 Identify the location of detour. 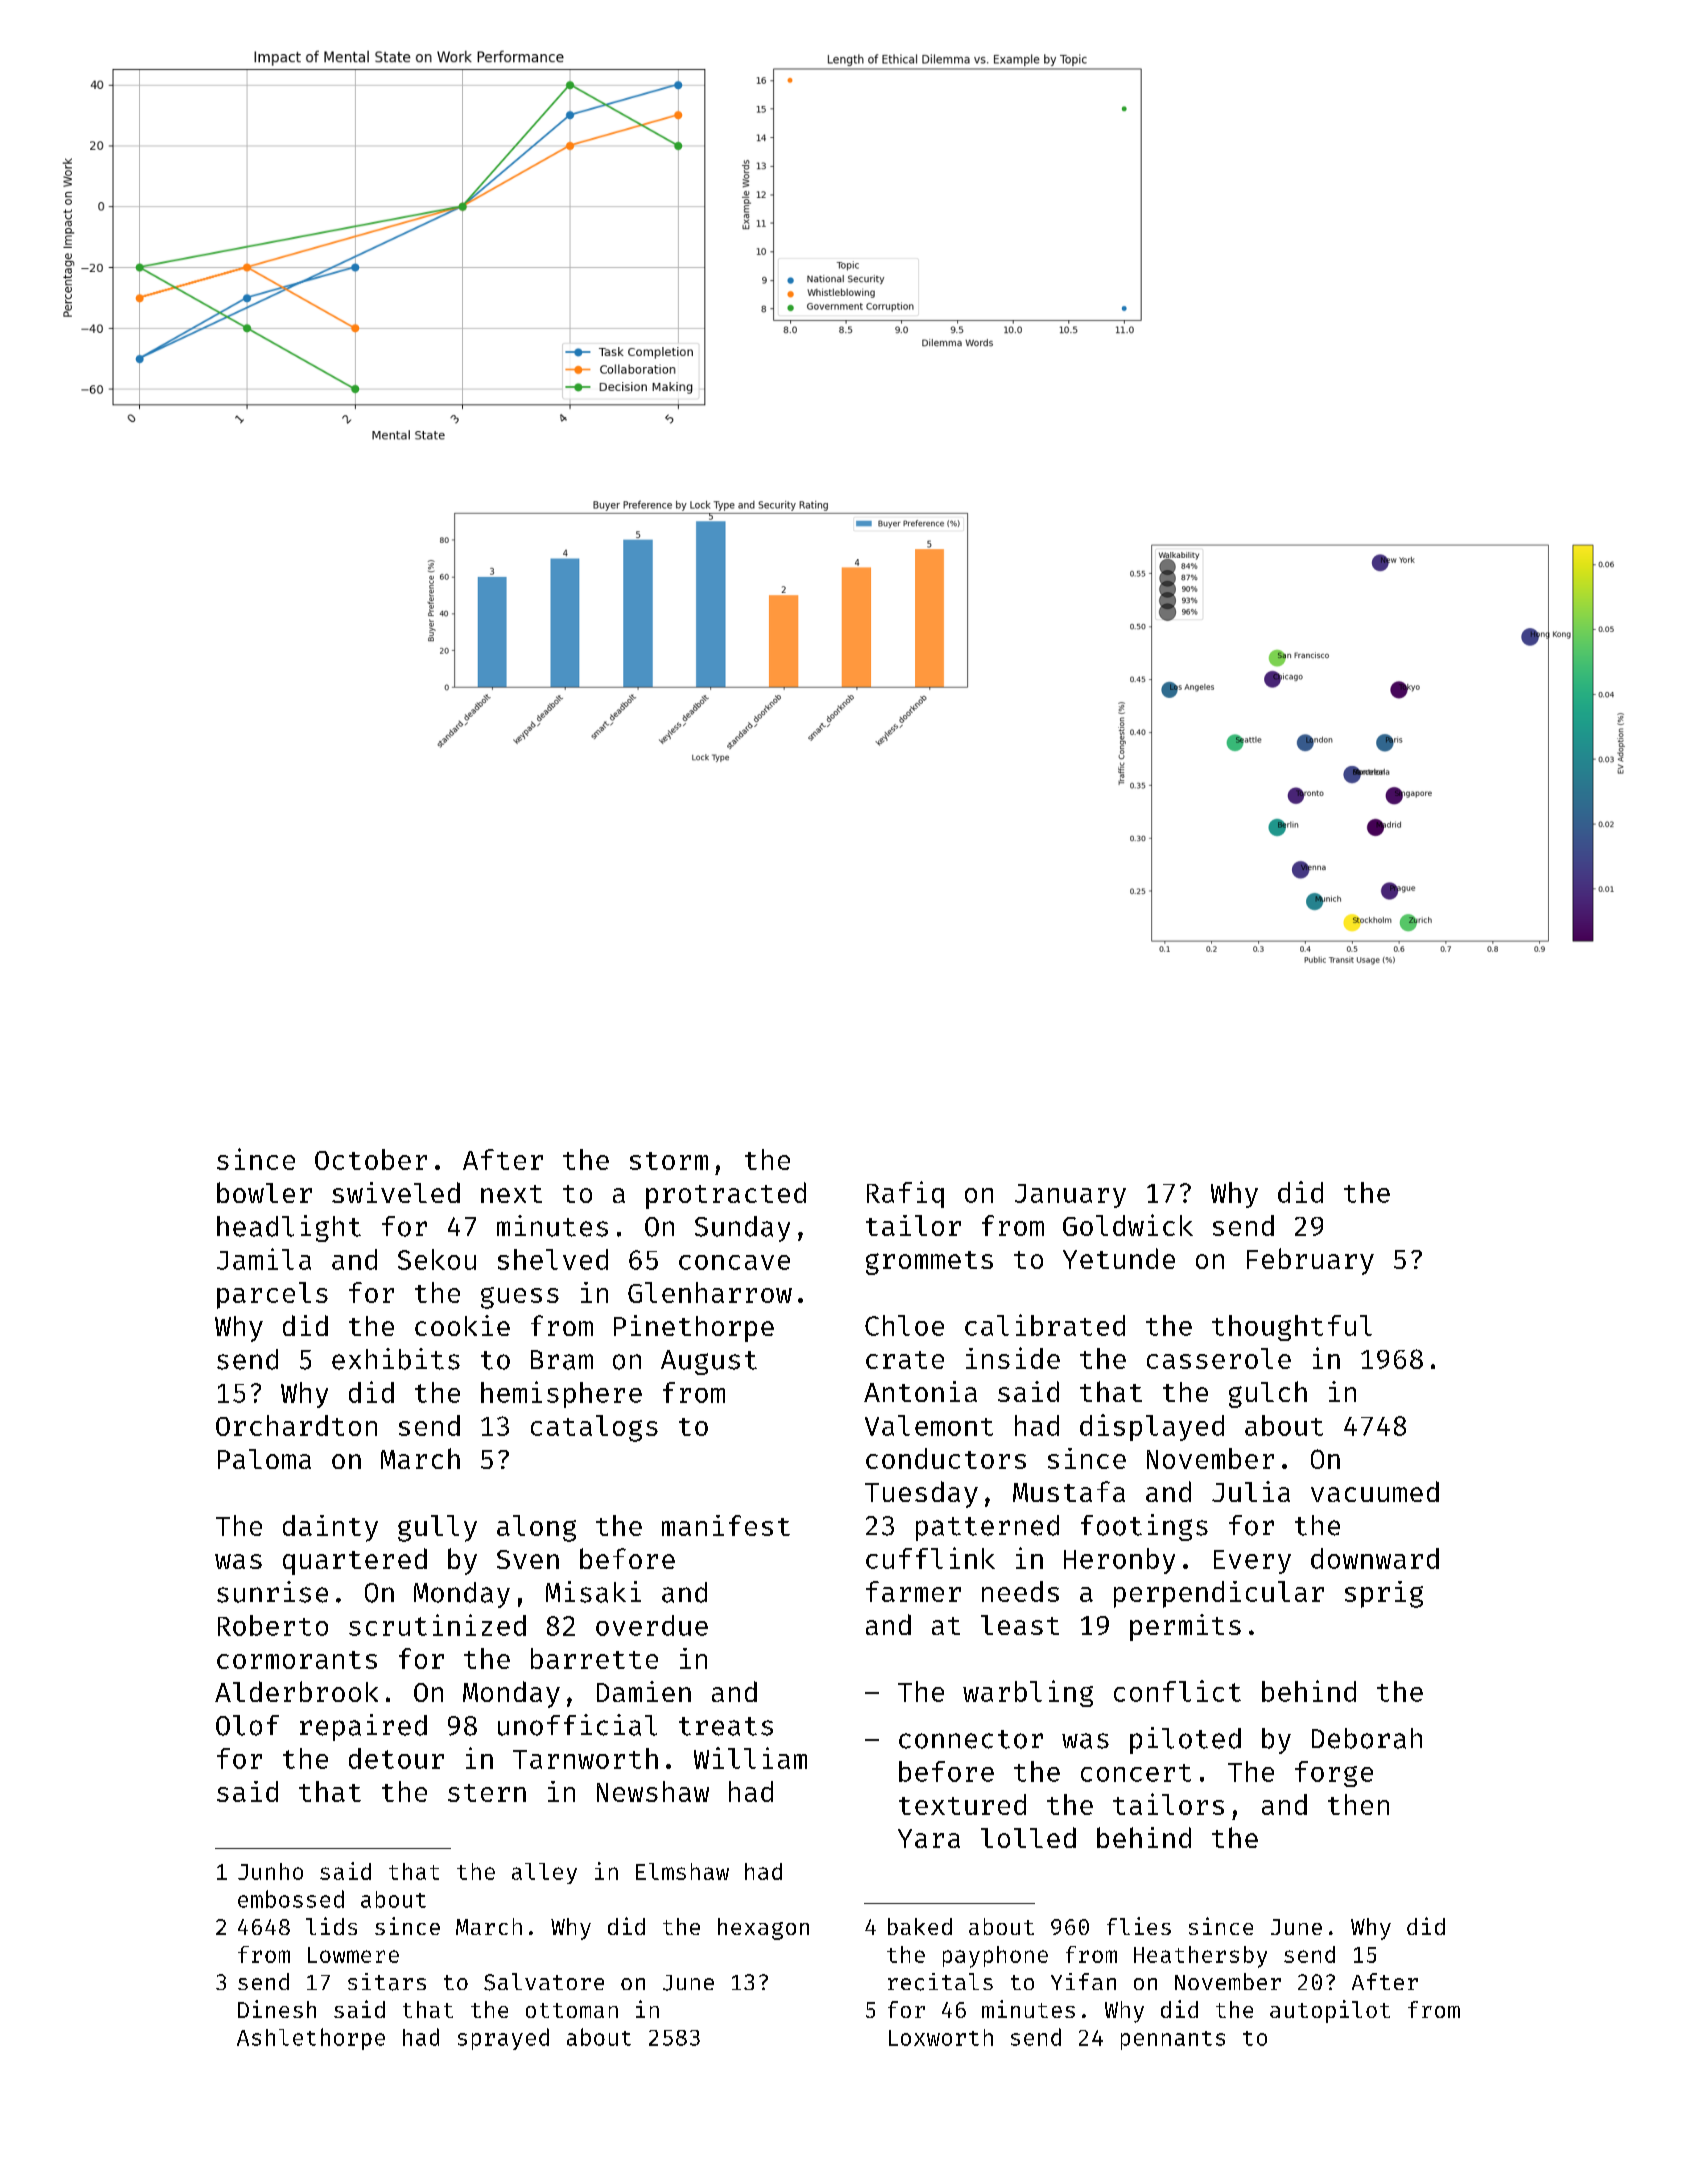
(396, 1758).
